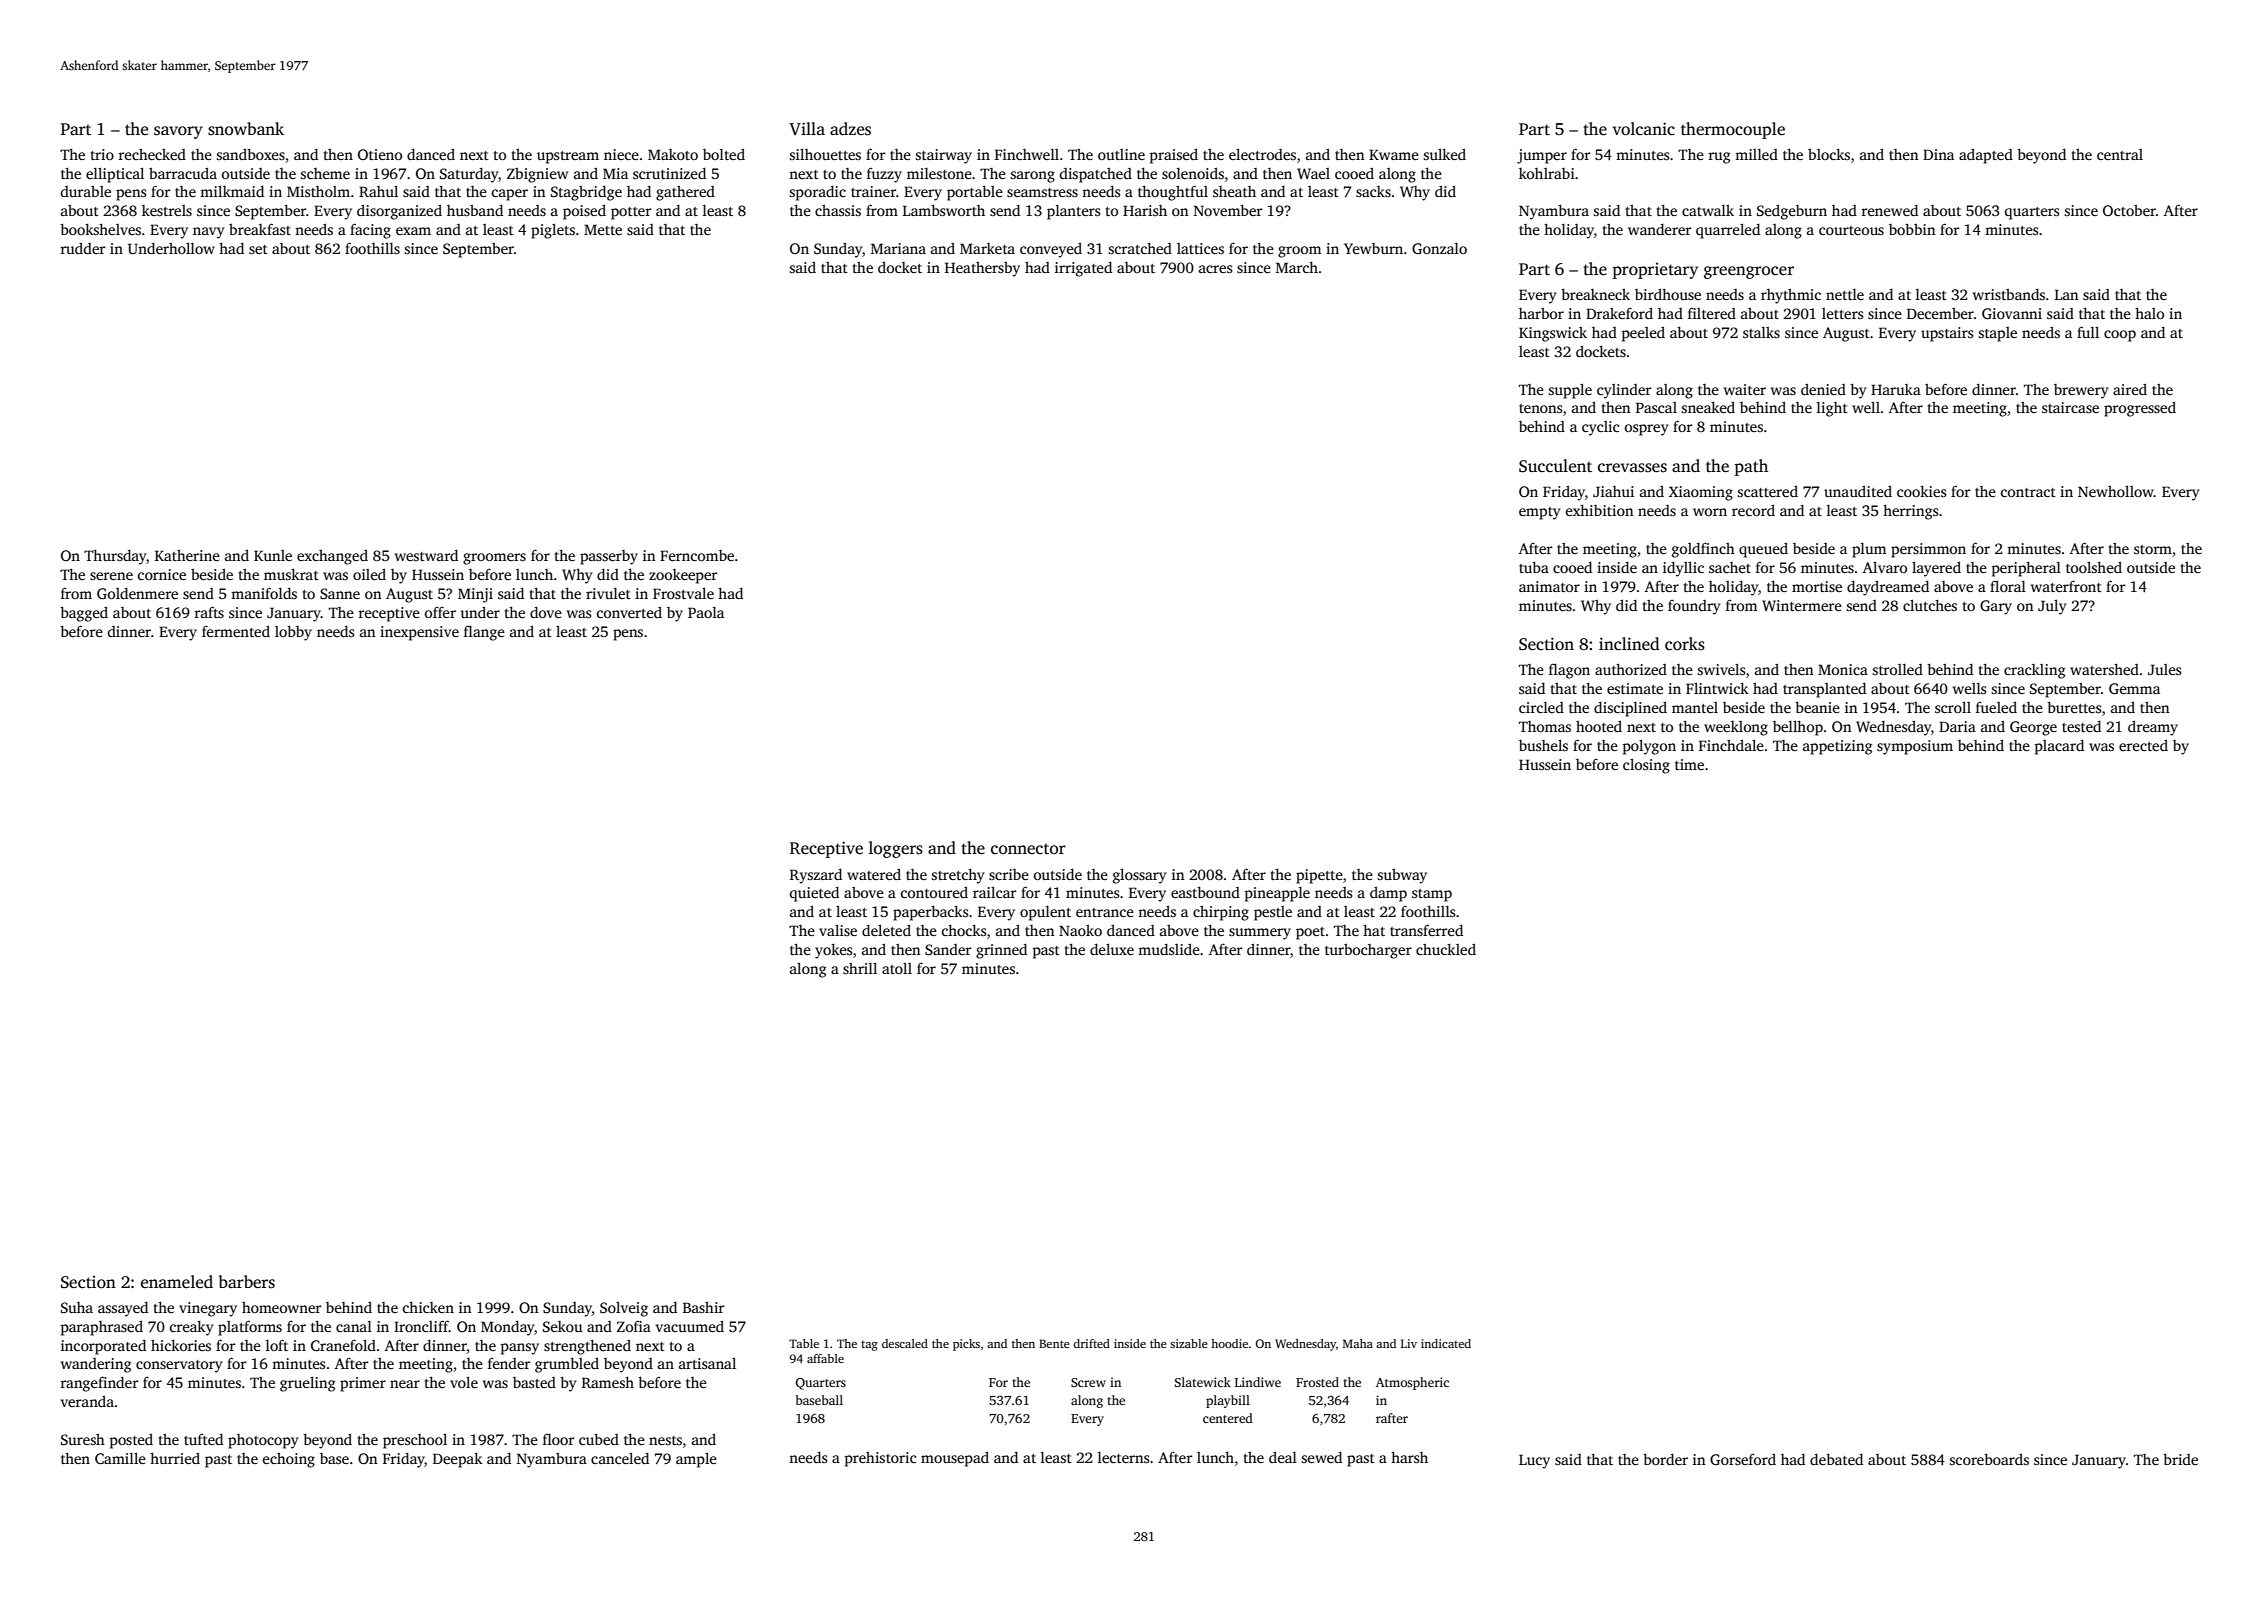 This image has width=2267, height=1603. Describe the element at coordinates (1262, 154) in the image. I see `electrodes` at that location.
